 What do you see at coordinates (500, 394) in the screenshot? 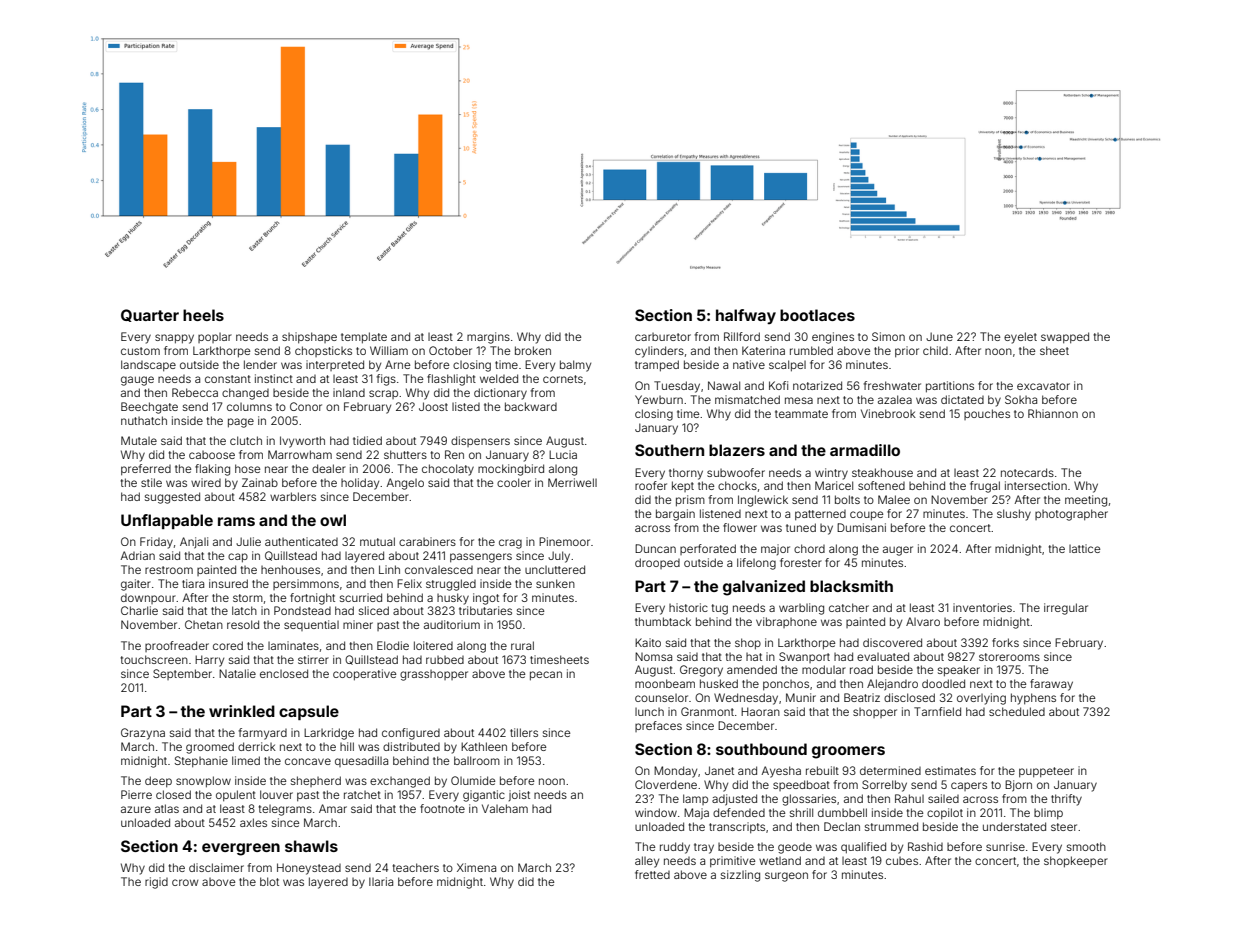
I see `dictionary` at bounding box center [500, 394].
